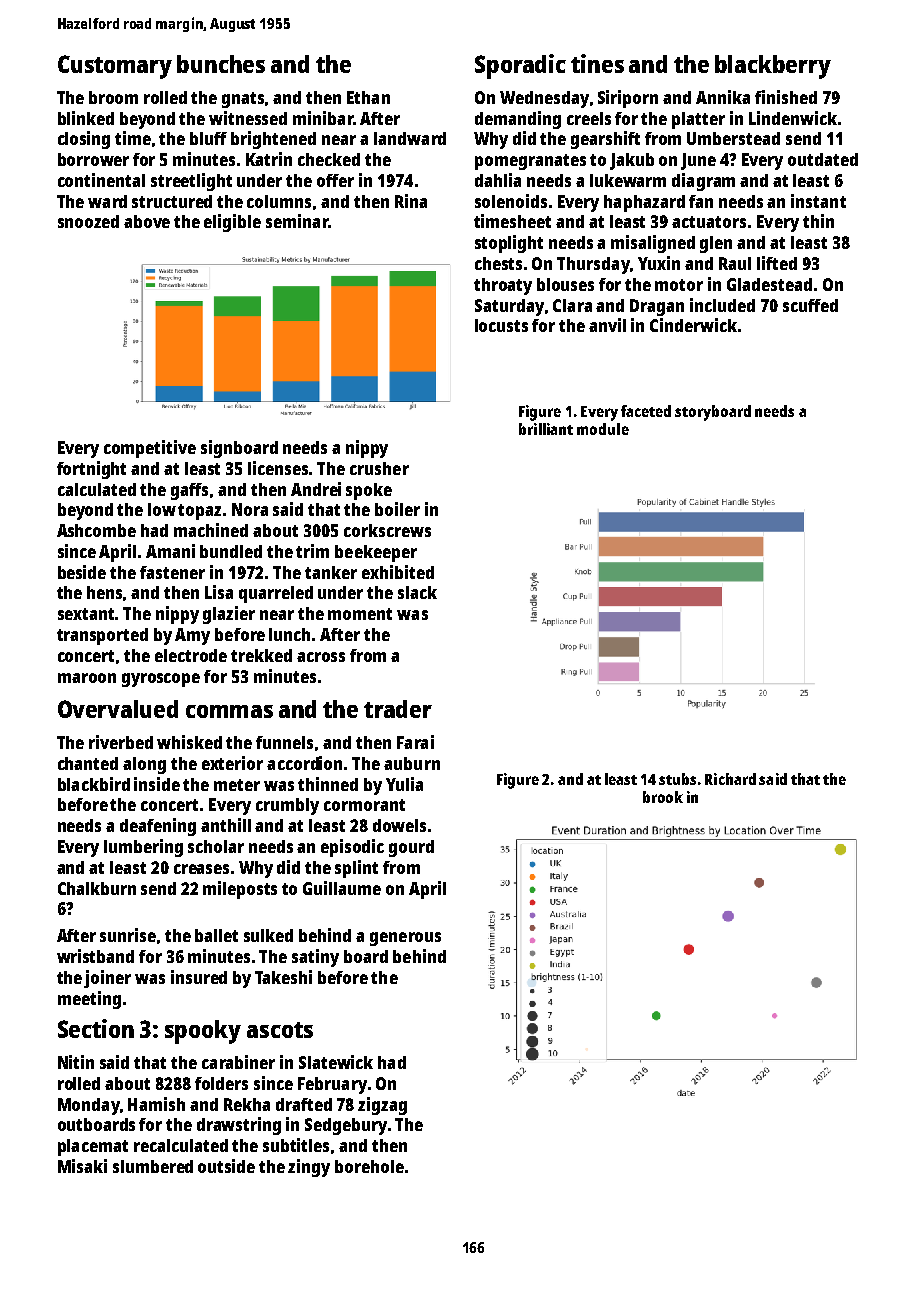  I want to click on brook, so click(663, 797).
